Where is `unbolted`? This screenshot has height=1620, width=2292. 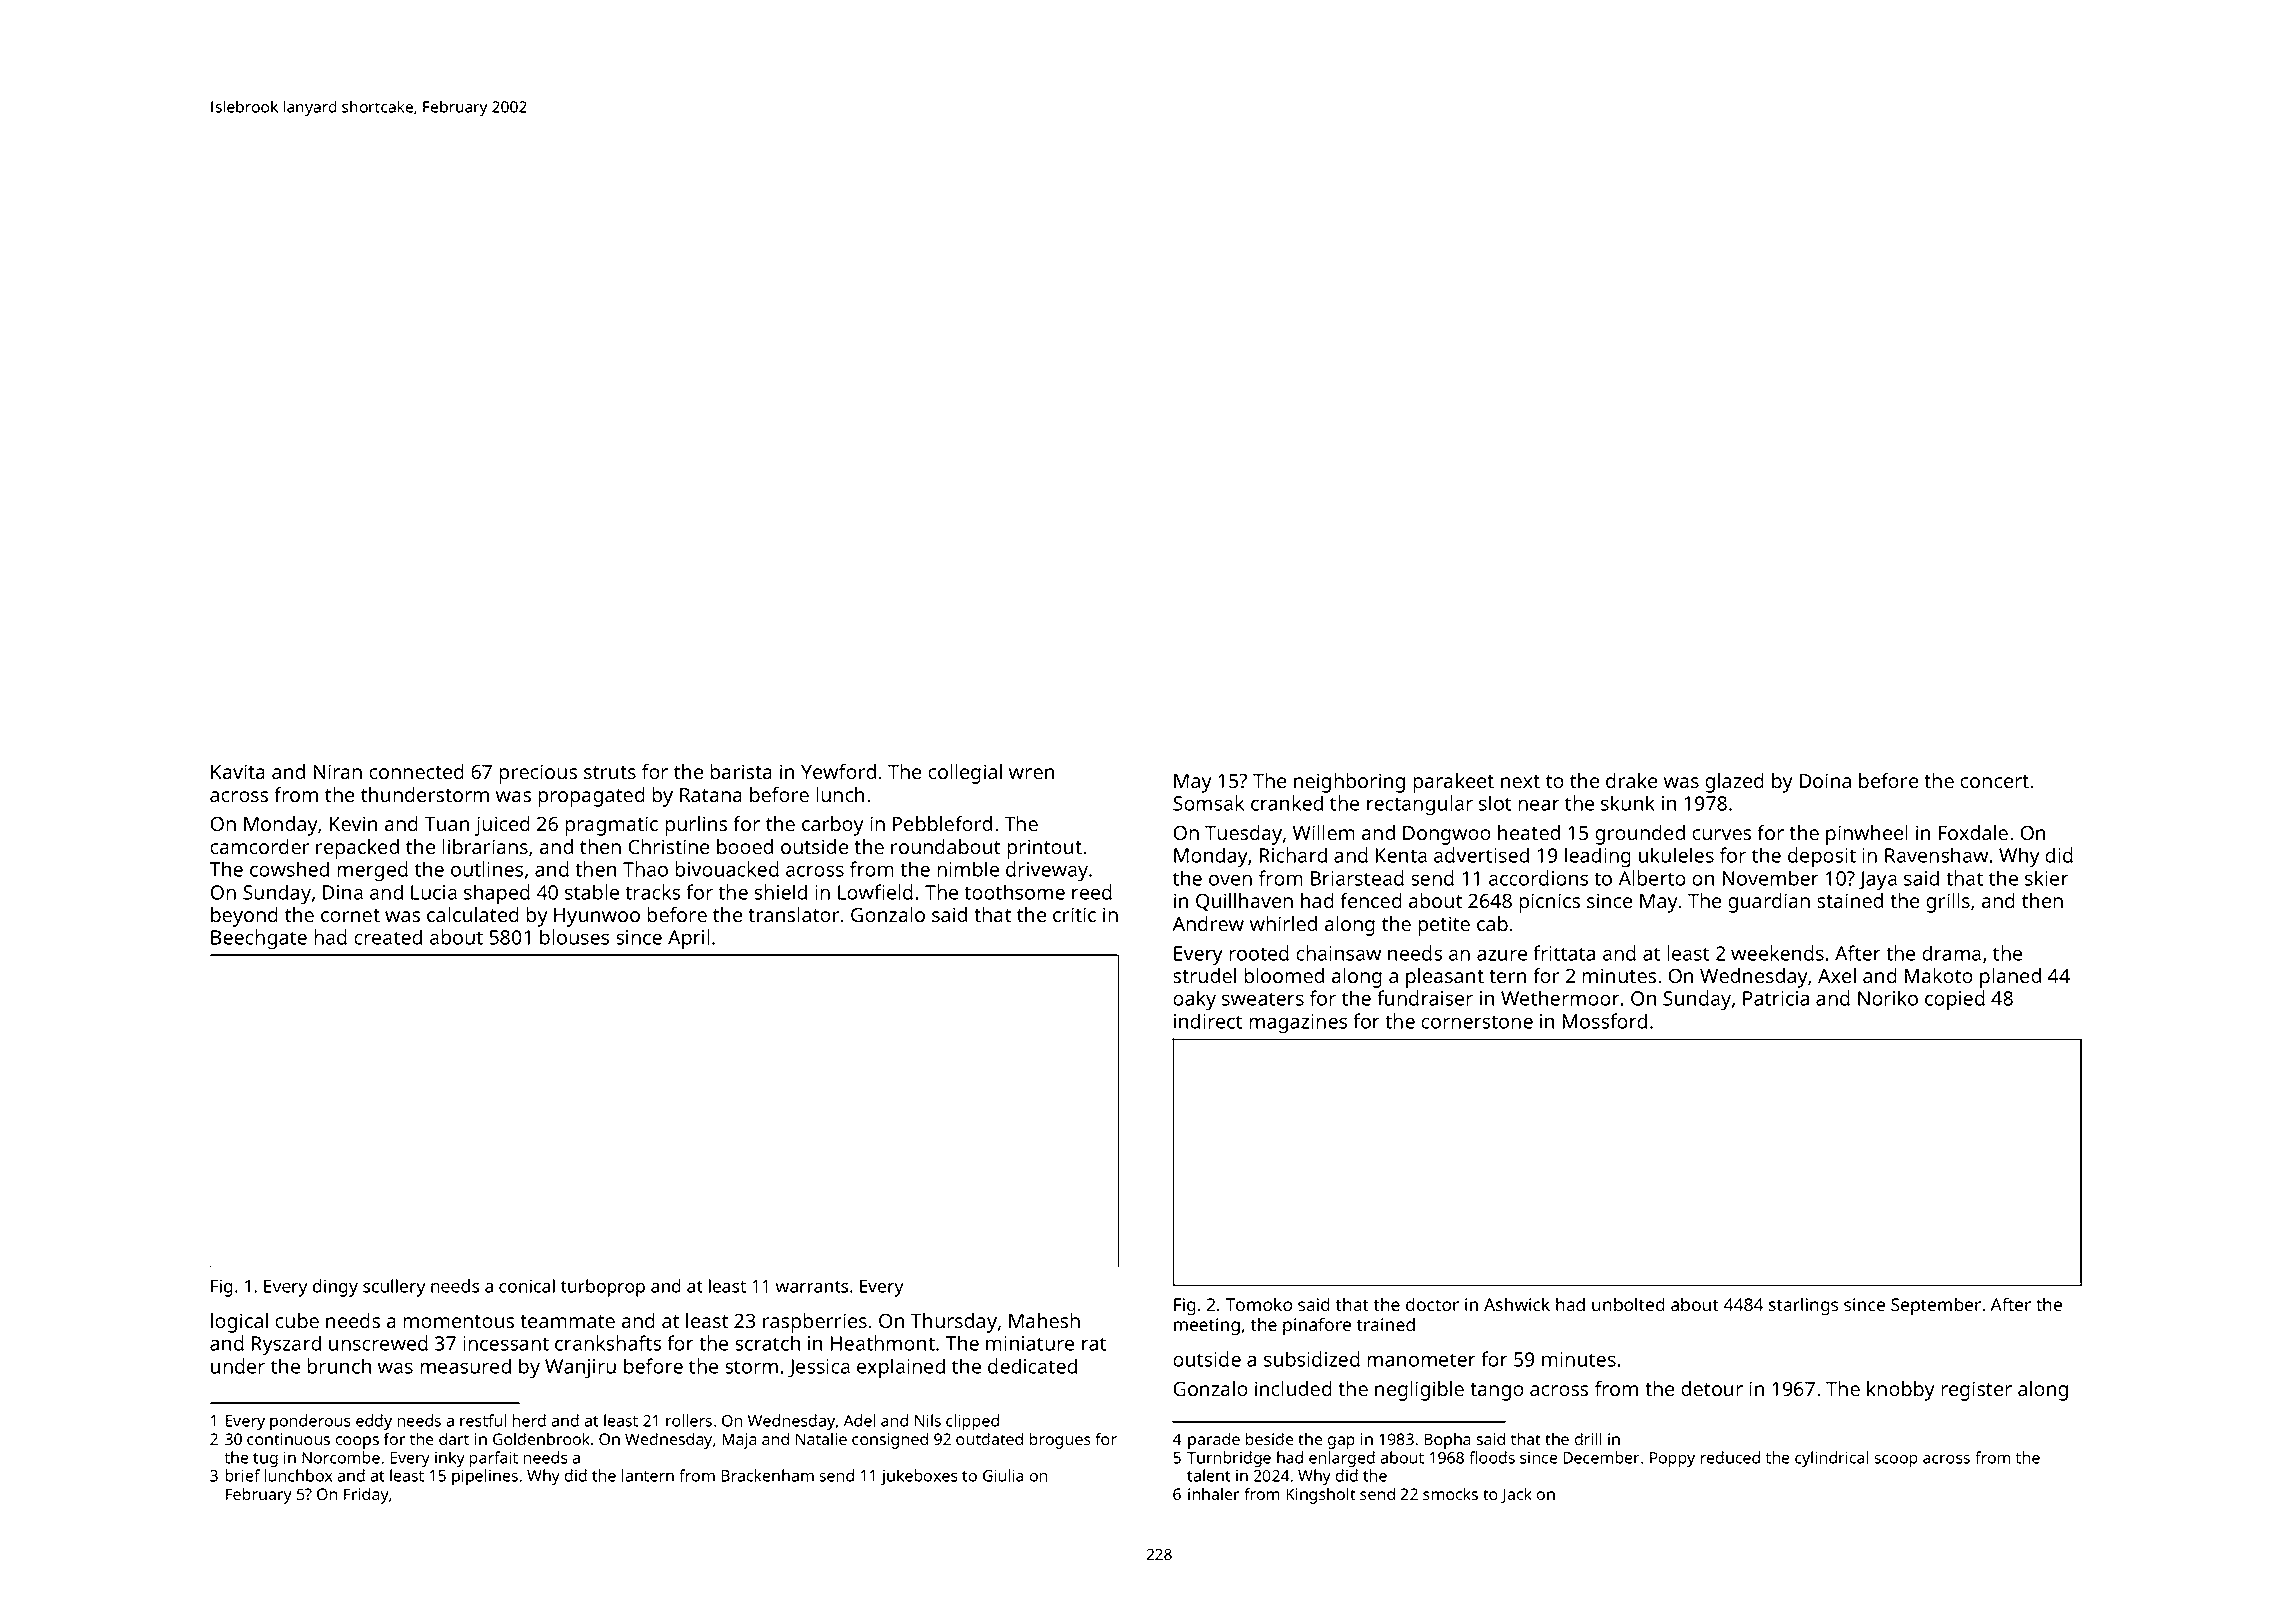
unbolted is located at coordinates (1628, 1304).
